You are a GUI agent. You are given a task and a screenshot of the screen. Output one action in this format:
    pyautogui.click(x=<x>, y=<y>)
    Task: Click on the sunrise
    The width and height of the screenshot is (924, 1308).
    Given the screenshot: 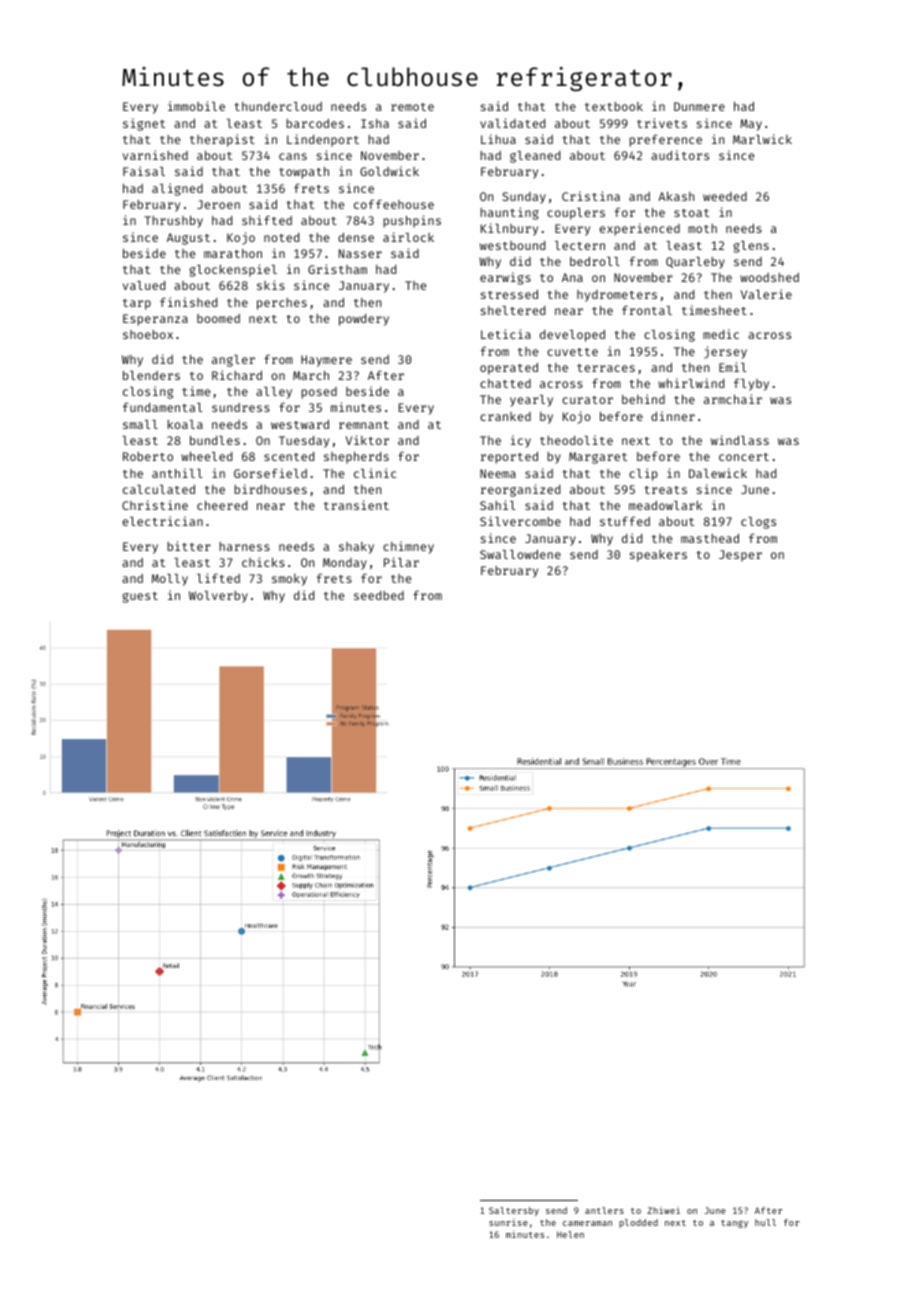 What is the action you would take?
    pyautogui.click(x=508, y=1222)
